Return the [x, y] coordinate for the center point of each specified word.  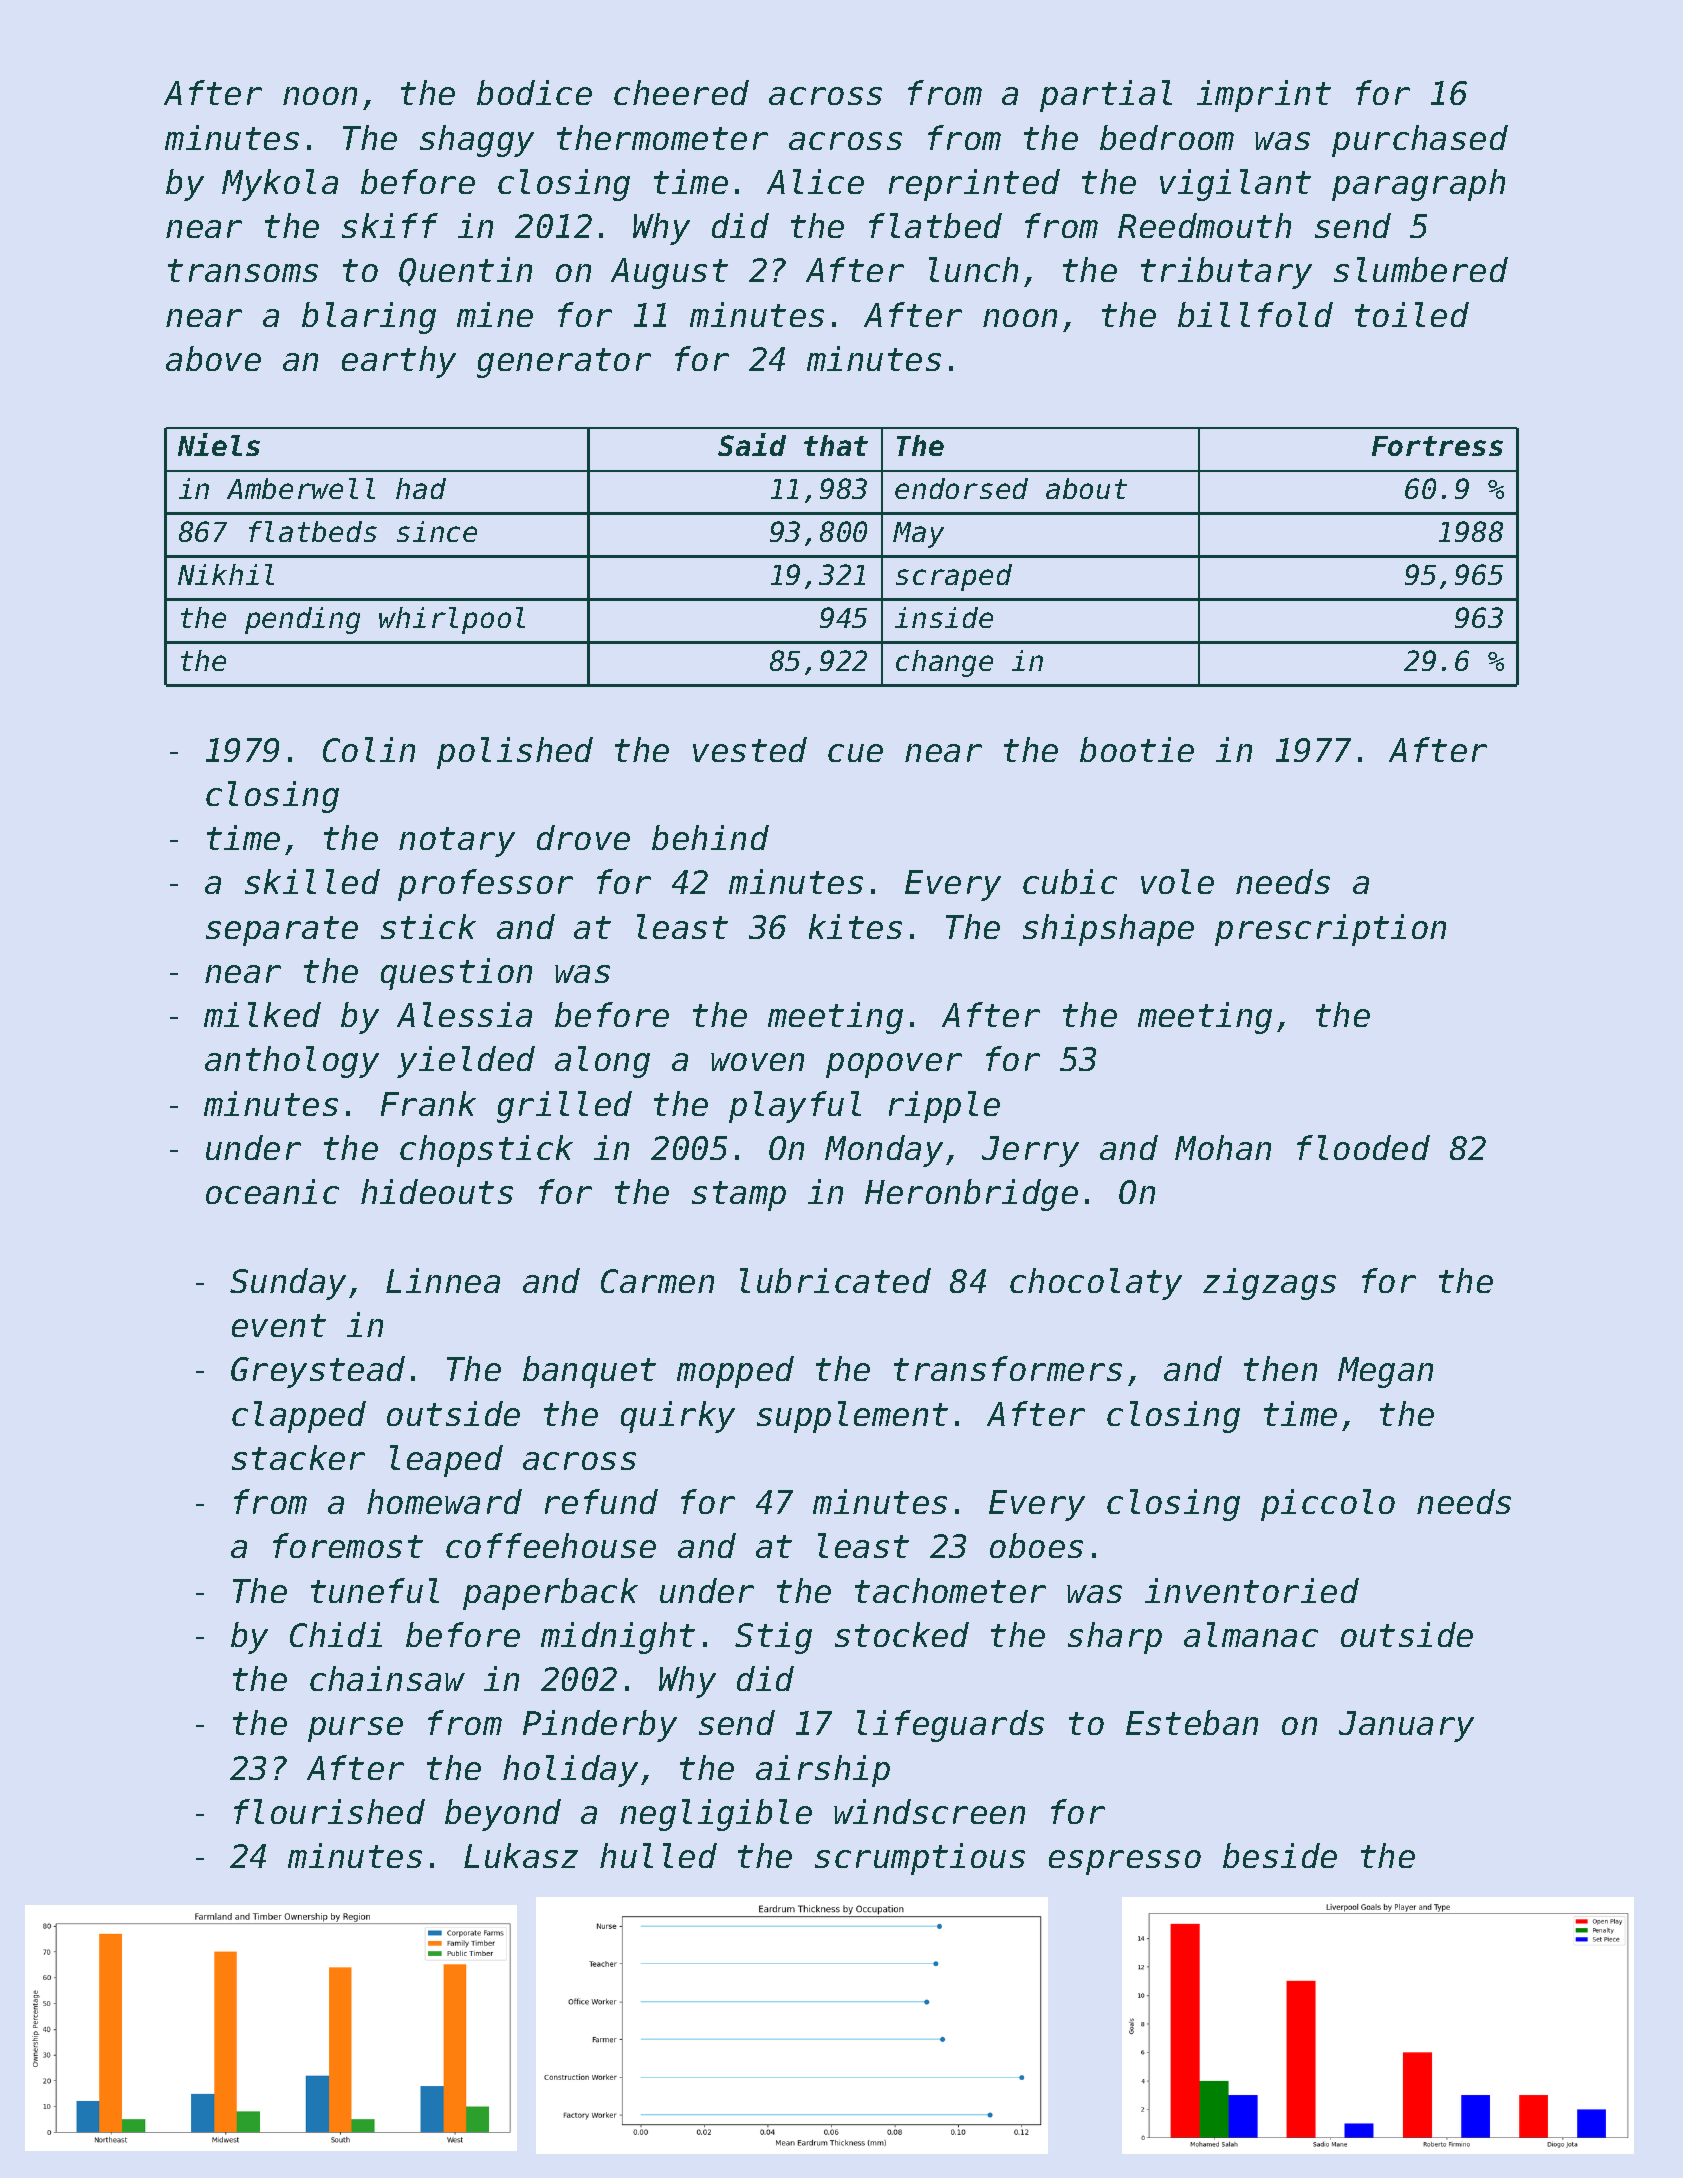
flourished [329, 1811]
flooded [1363, 1147]
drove [583, 837]
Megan [1385, 1372]
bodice [534, 92]
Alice [815, 181]
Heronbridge [971, 1195]
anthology [292, 1062]
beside [1280, 1855]
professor [485, 885]
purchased [1420, 141]
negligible [716, 1815]
